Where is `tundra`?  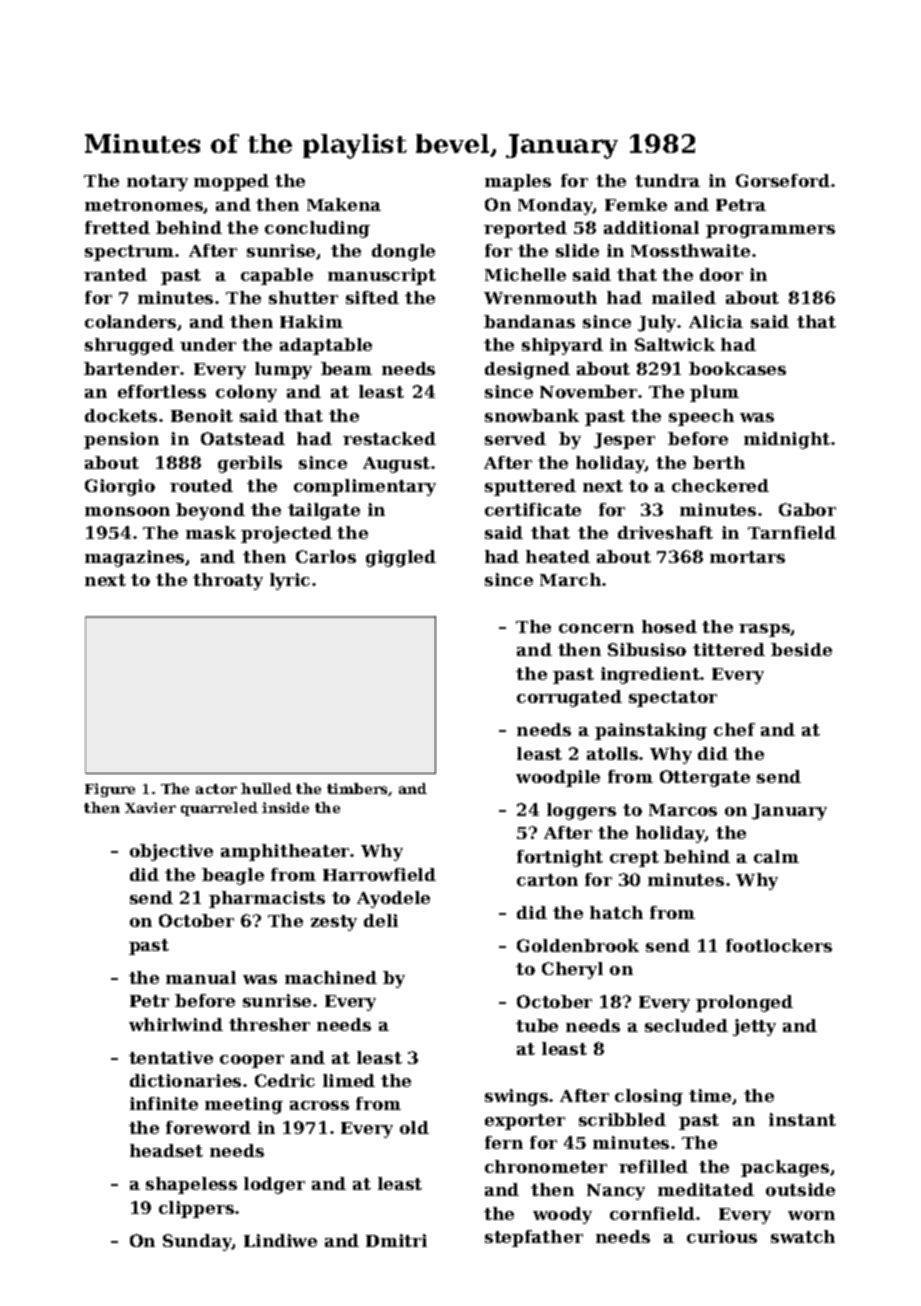 tundra is located at coordinates (667, 180).
